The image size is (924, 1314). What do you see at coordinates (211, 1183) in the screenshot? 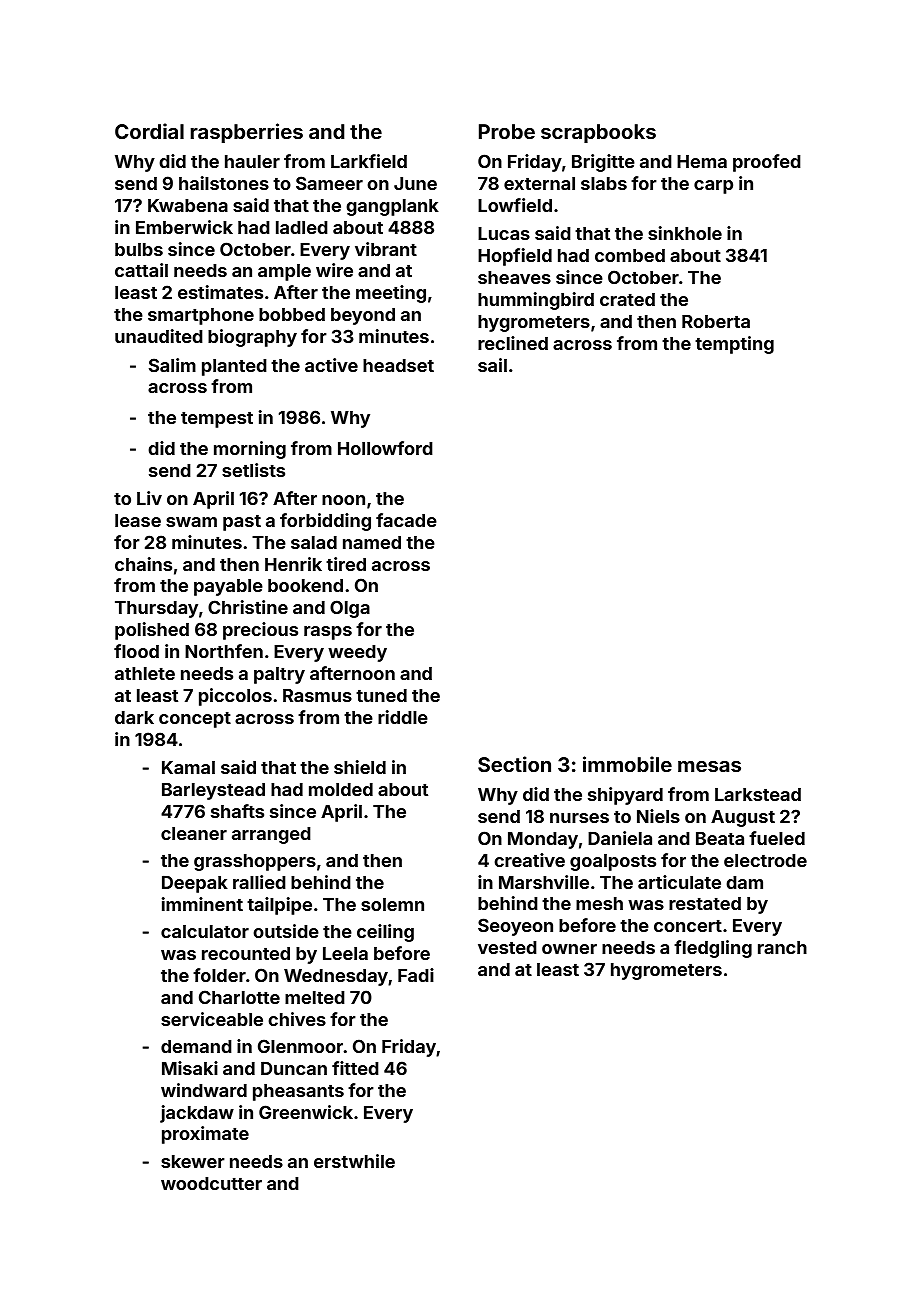
I see `woodcutter` at bounding box center [211, 1183].
